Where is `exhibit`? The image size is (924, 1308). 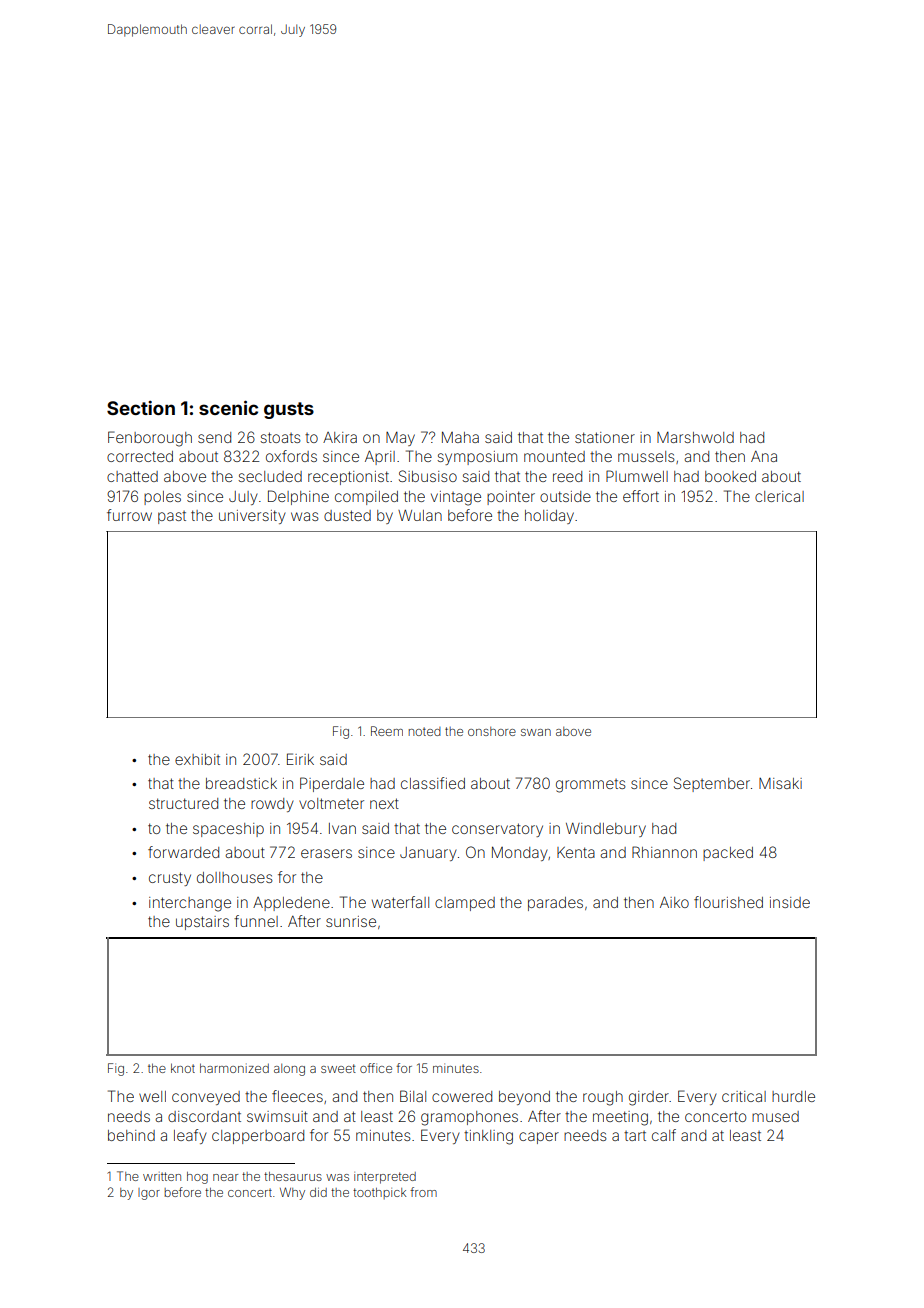
exhibit is located at coordinates (197, 759).
